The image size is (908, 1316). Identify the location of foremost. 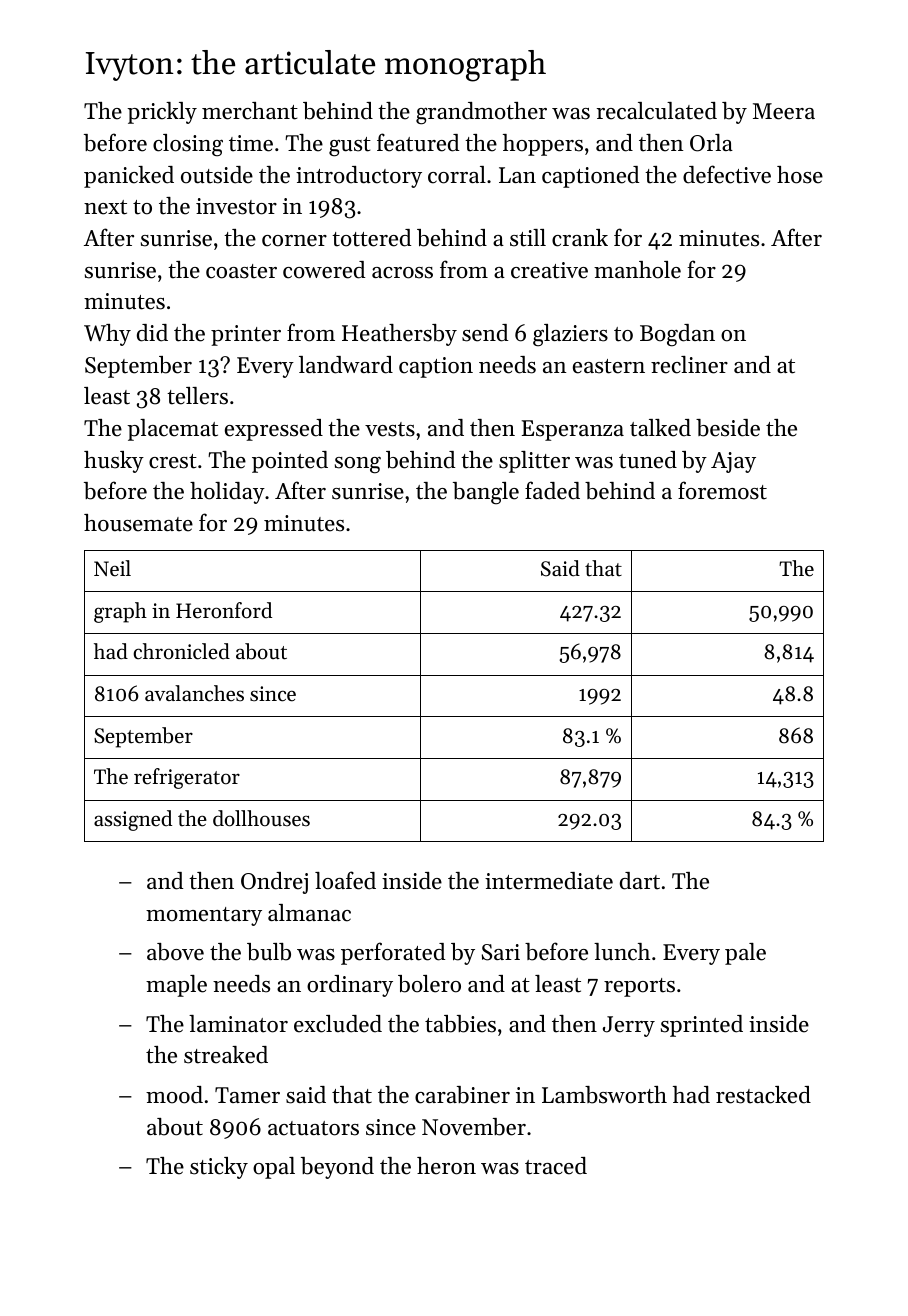
(722, 490).
